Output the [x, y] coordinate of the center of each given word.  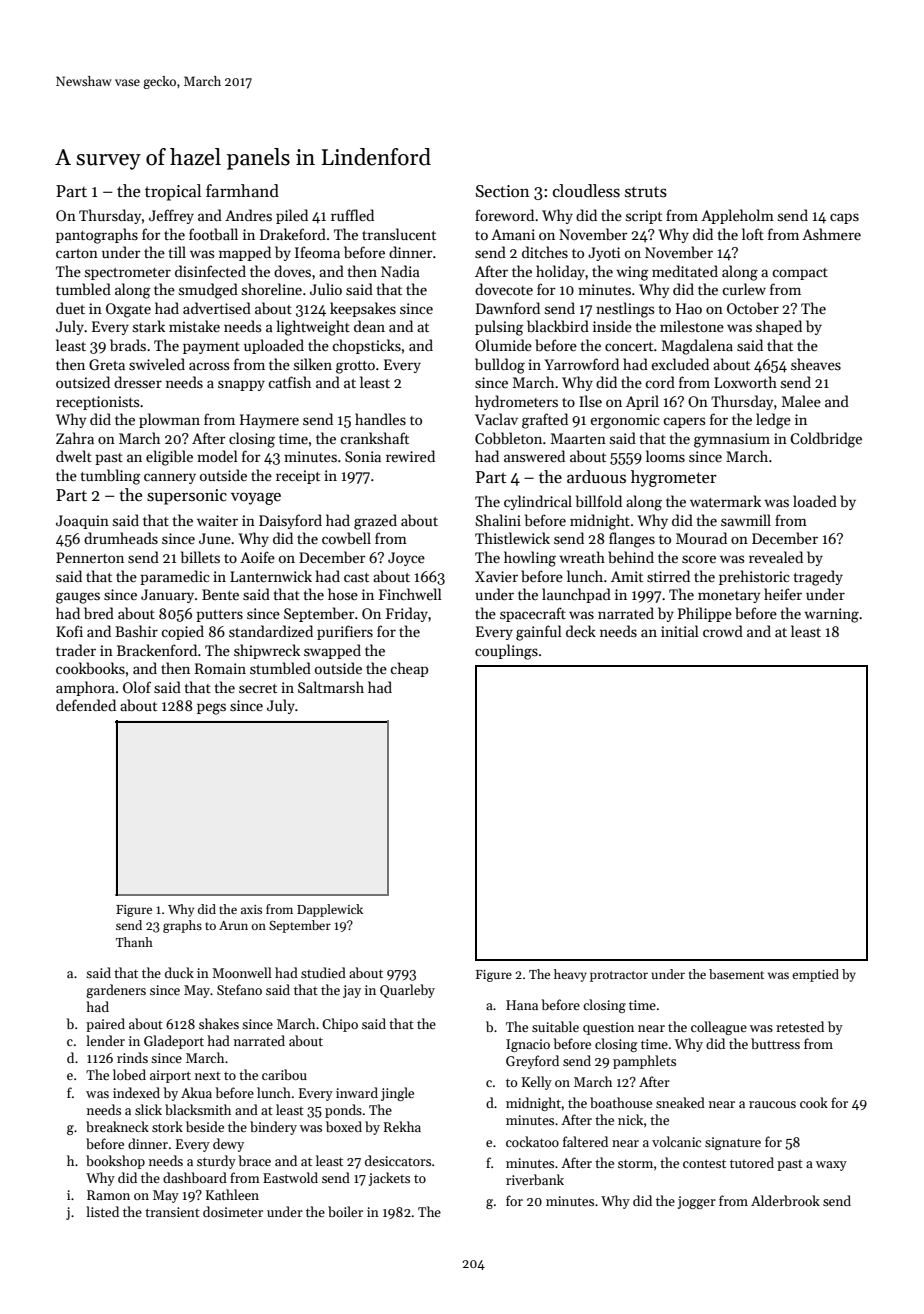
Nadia [400, 271]
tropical [173, 192]
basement [736, 974]
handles [380, 419]
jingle [397, 1094]
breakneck [117, 1126]
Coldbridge [826, 440]
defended [86, 705]
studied [323, 972]
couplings [506, 652]
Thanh [134, 942]
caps [844, 218]
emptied [815, 975]
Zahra [75, 438]
